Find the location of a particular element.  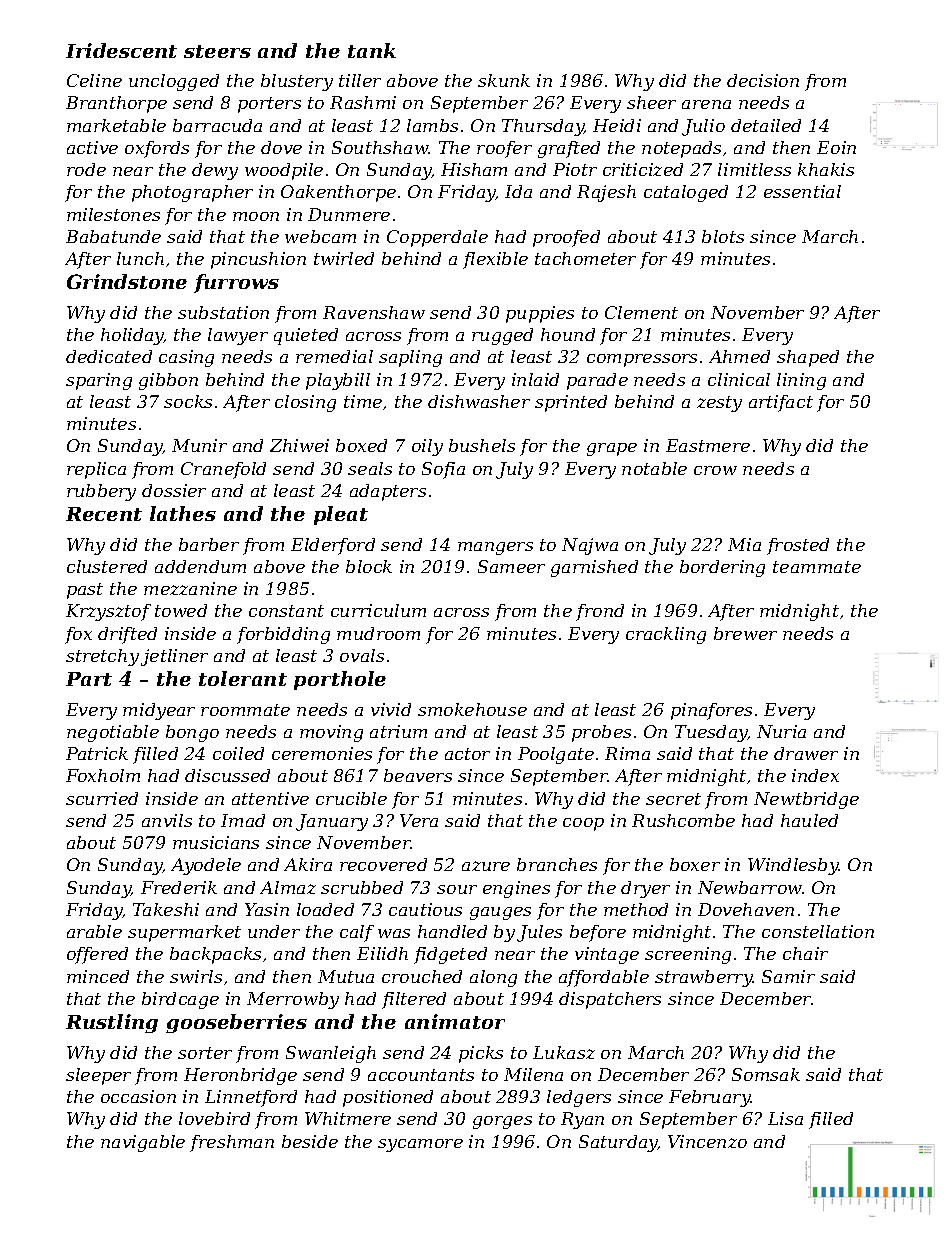

calf is located at coordinates (357, 933).
